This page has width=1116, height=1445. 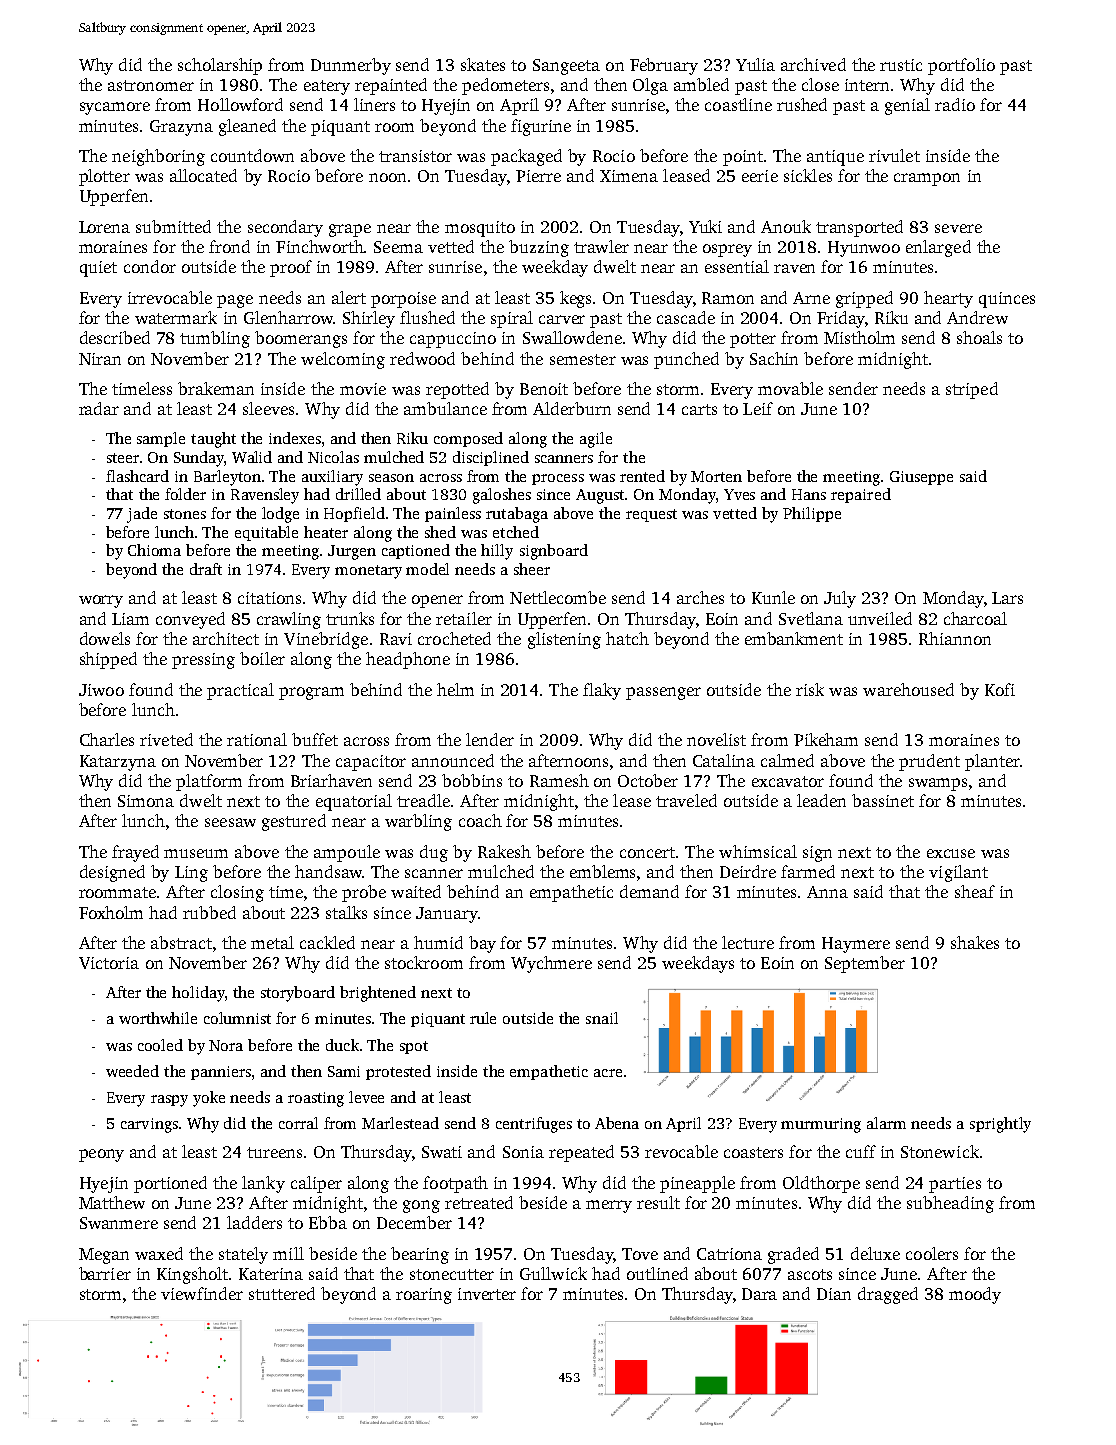 What do you see at coordinates (553, 1273) in the page?
I see `Gullwick` at bounding box center [553, 1273].
